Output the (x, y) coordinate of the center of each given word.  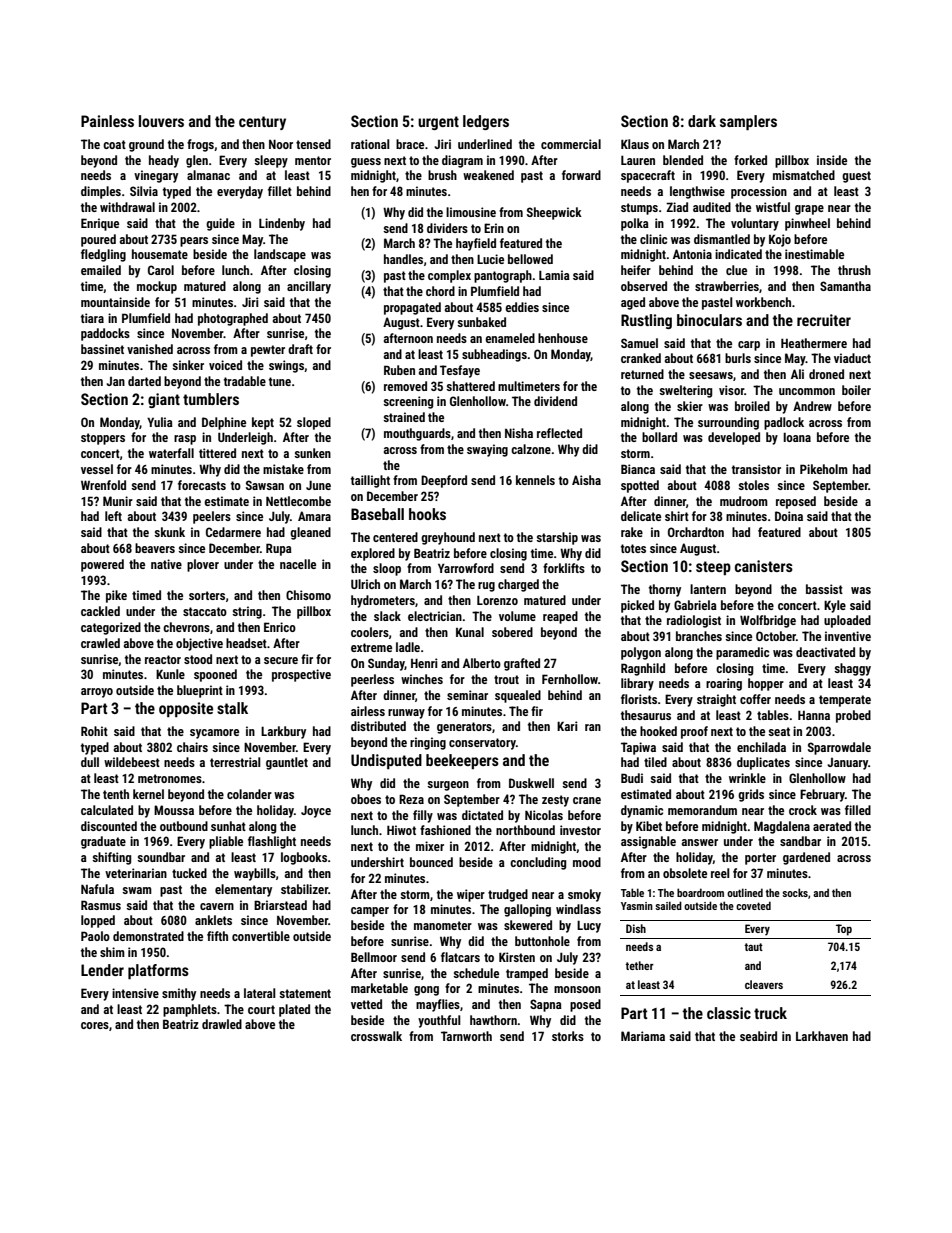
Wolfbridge (768, 621)
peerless (372, 680)
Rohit (94, 731)
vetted (366, 1004)
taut (753, 947)
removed (405, 386)
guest (856, 177)
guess (366, 163)
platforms (158, 971)
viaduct (852, 358)
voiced (225, 365)
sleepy (271, 161)
